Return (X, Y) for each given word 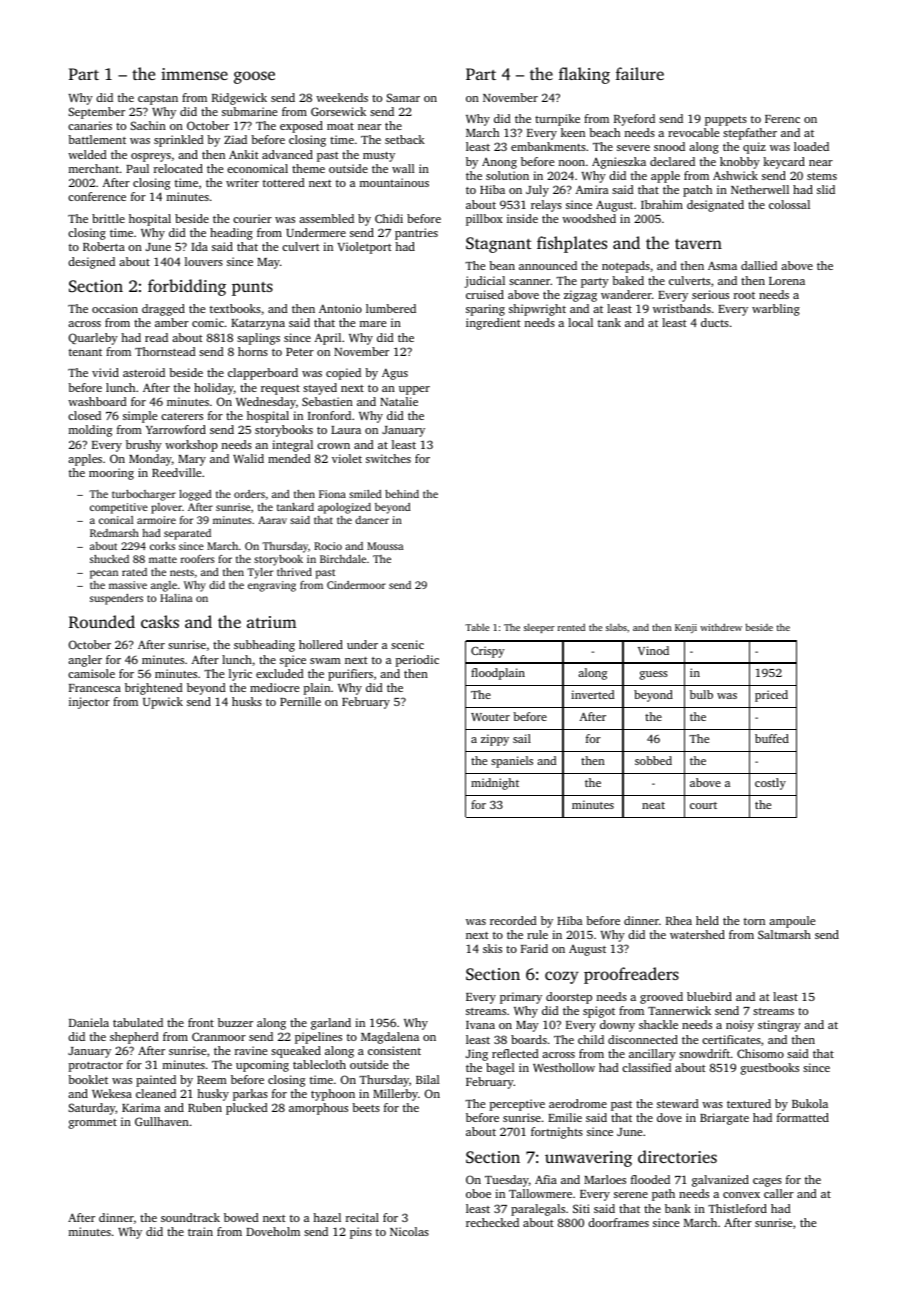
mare (373, 324)
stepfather (750, 134)
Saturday (91, 1109)
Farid (534, 948)
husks (247, 701)
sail (522, 738)
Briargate (724, 1119)
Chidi (389, 218)
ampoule (792, 922)
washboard (97, 401)
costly (770, 784)
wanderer (626, 294)
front (201, 1022)
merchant (94, 168)
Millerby (395, 1095)
